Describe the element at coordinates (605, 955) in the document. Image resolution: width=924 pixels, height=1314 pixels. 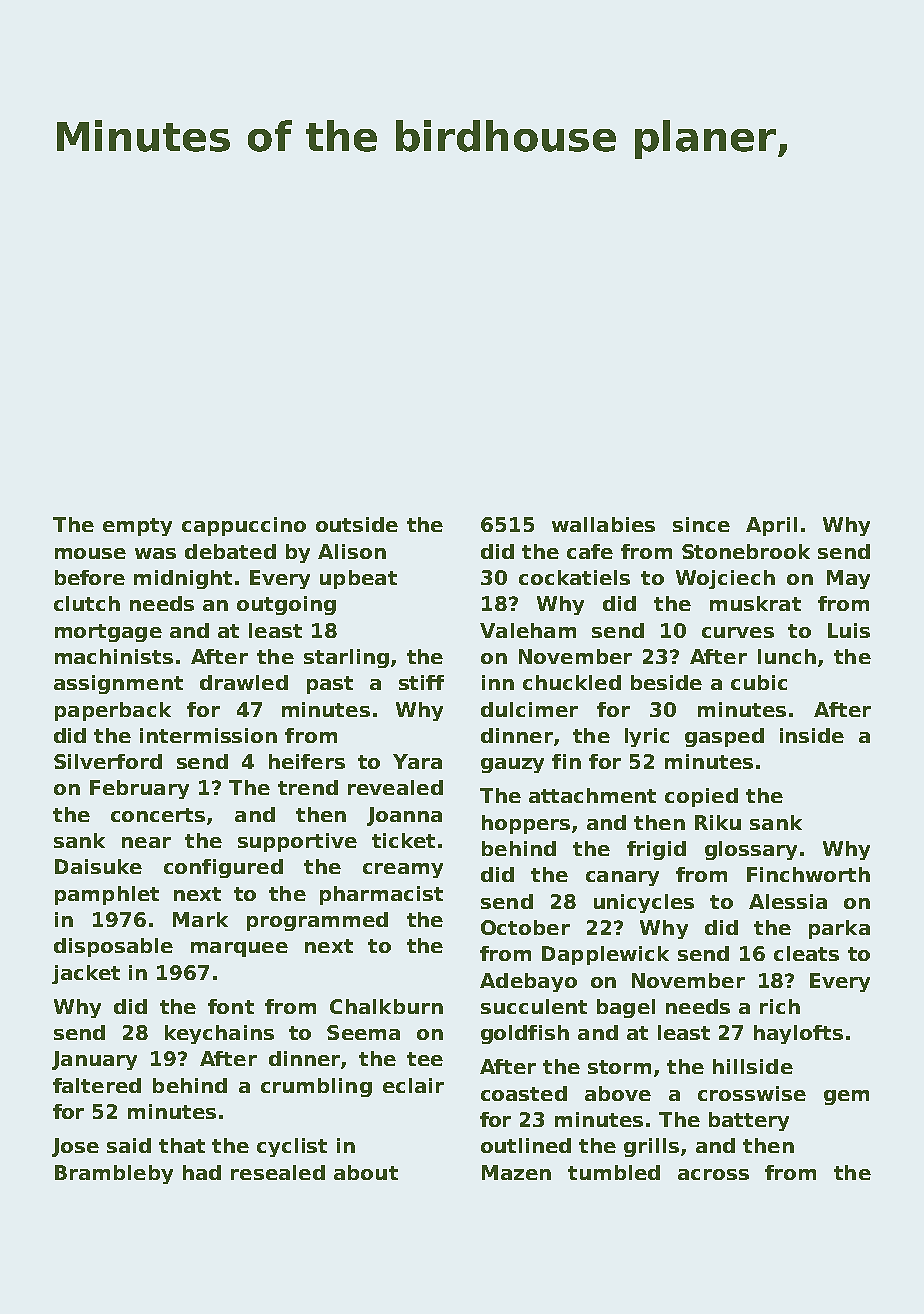
I see `Dapplewick` at that location.
